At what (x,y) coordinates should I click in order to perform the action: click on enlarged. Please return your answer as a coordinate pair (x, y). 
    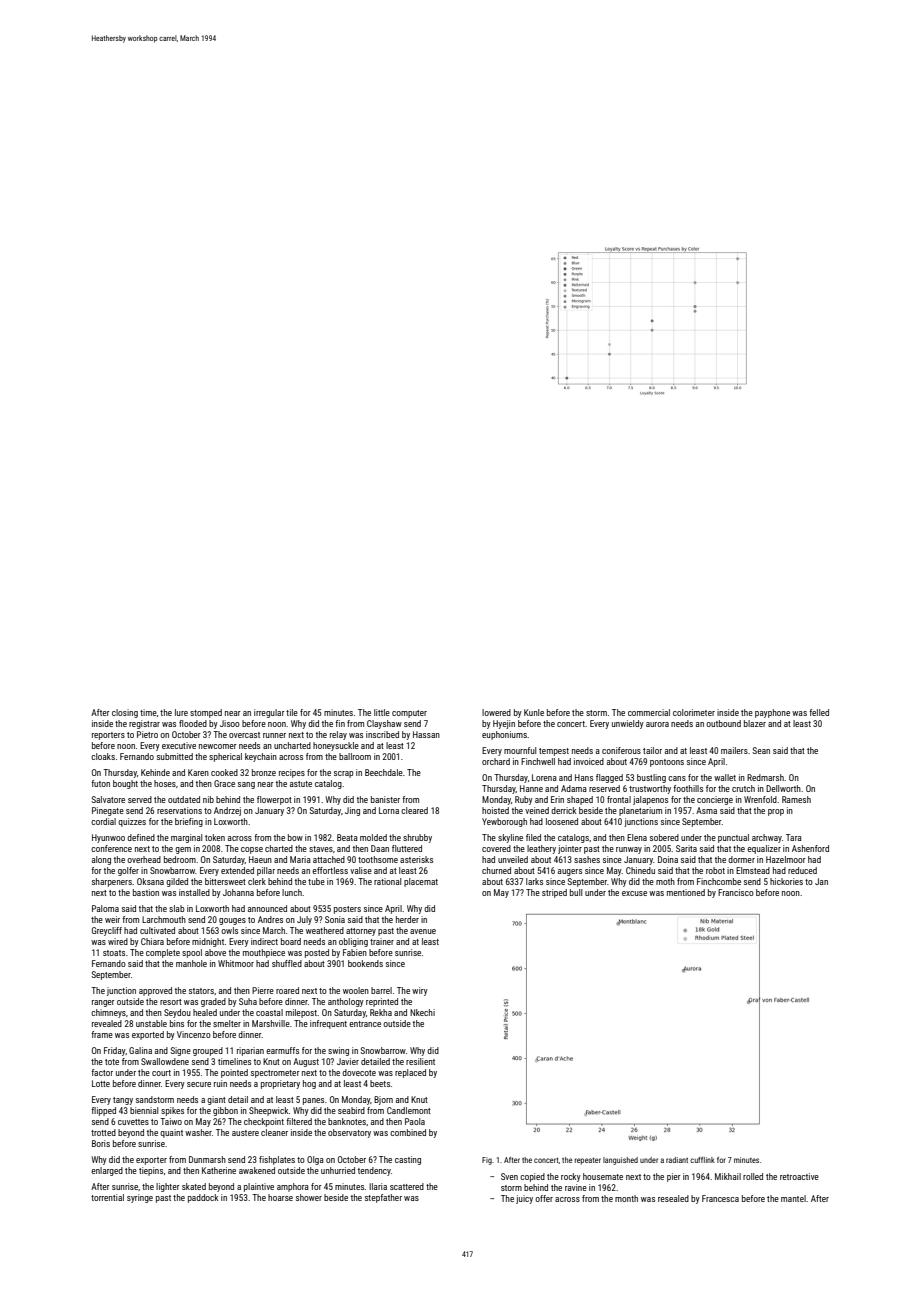
    Looking at the image, I should click on (107, 1171).
